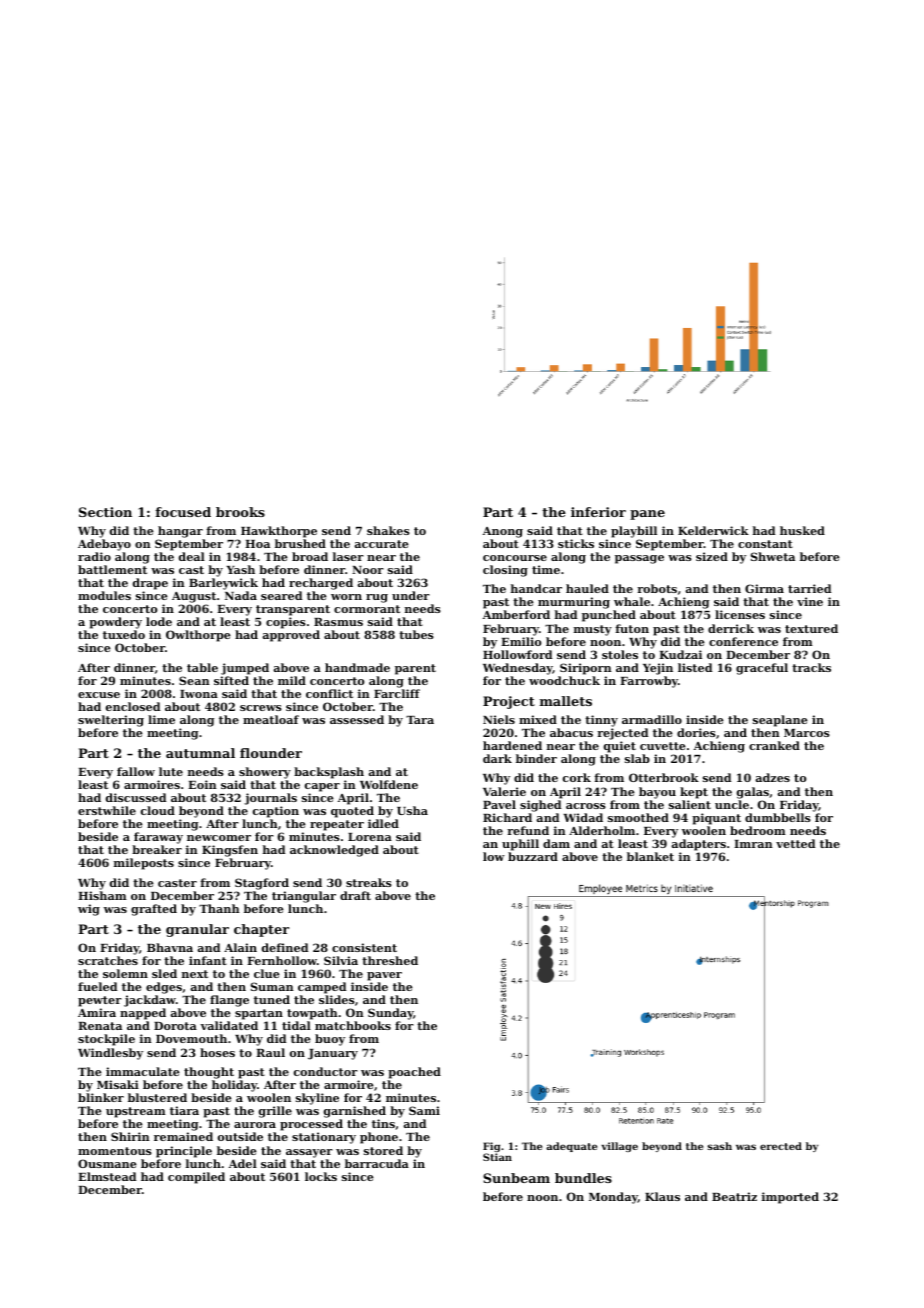 The width and height of the screenshot is (924, 1308). Describe the element at coordinates (321, 1176) in the screenshot. I see `locks` at that location.
